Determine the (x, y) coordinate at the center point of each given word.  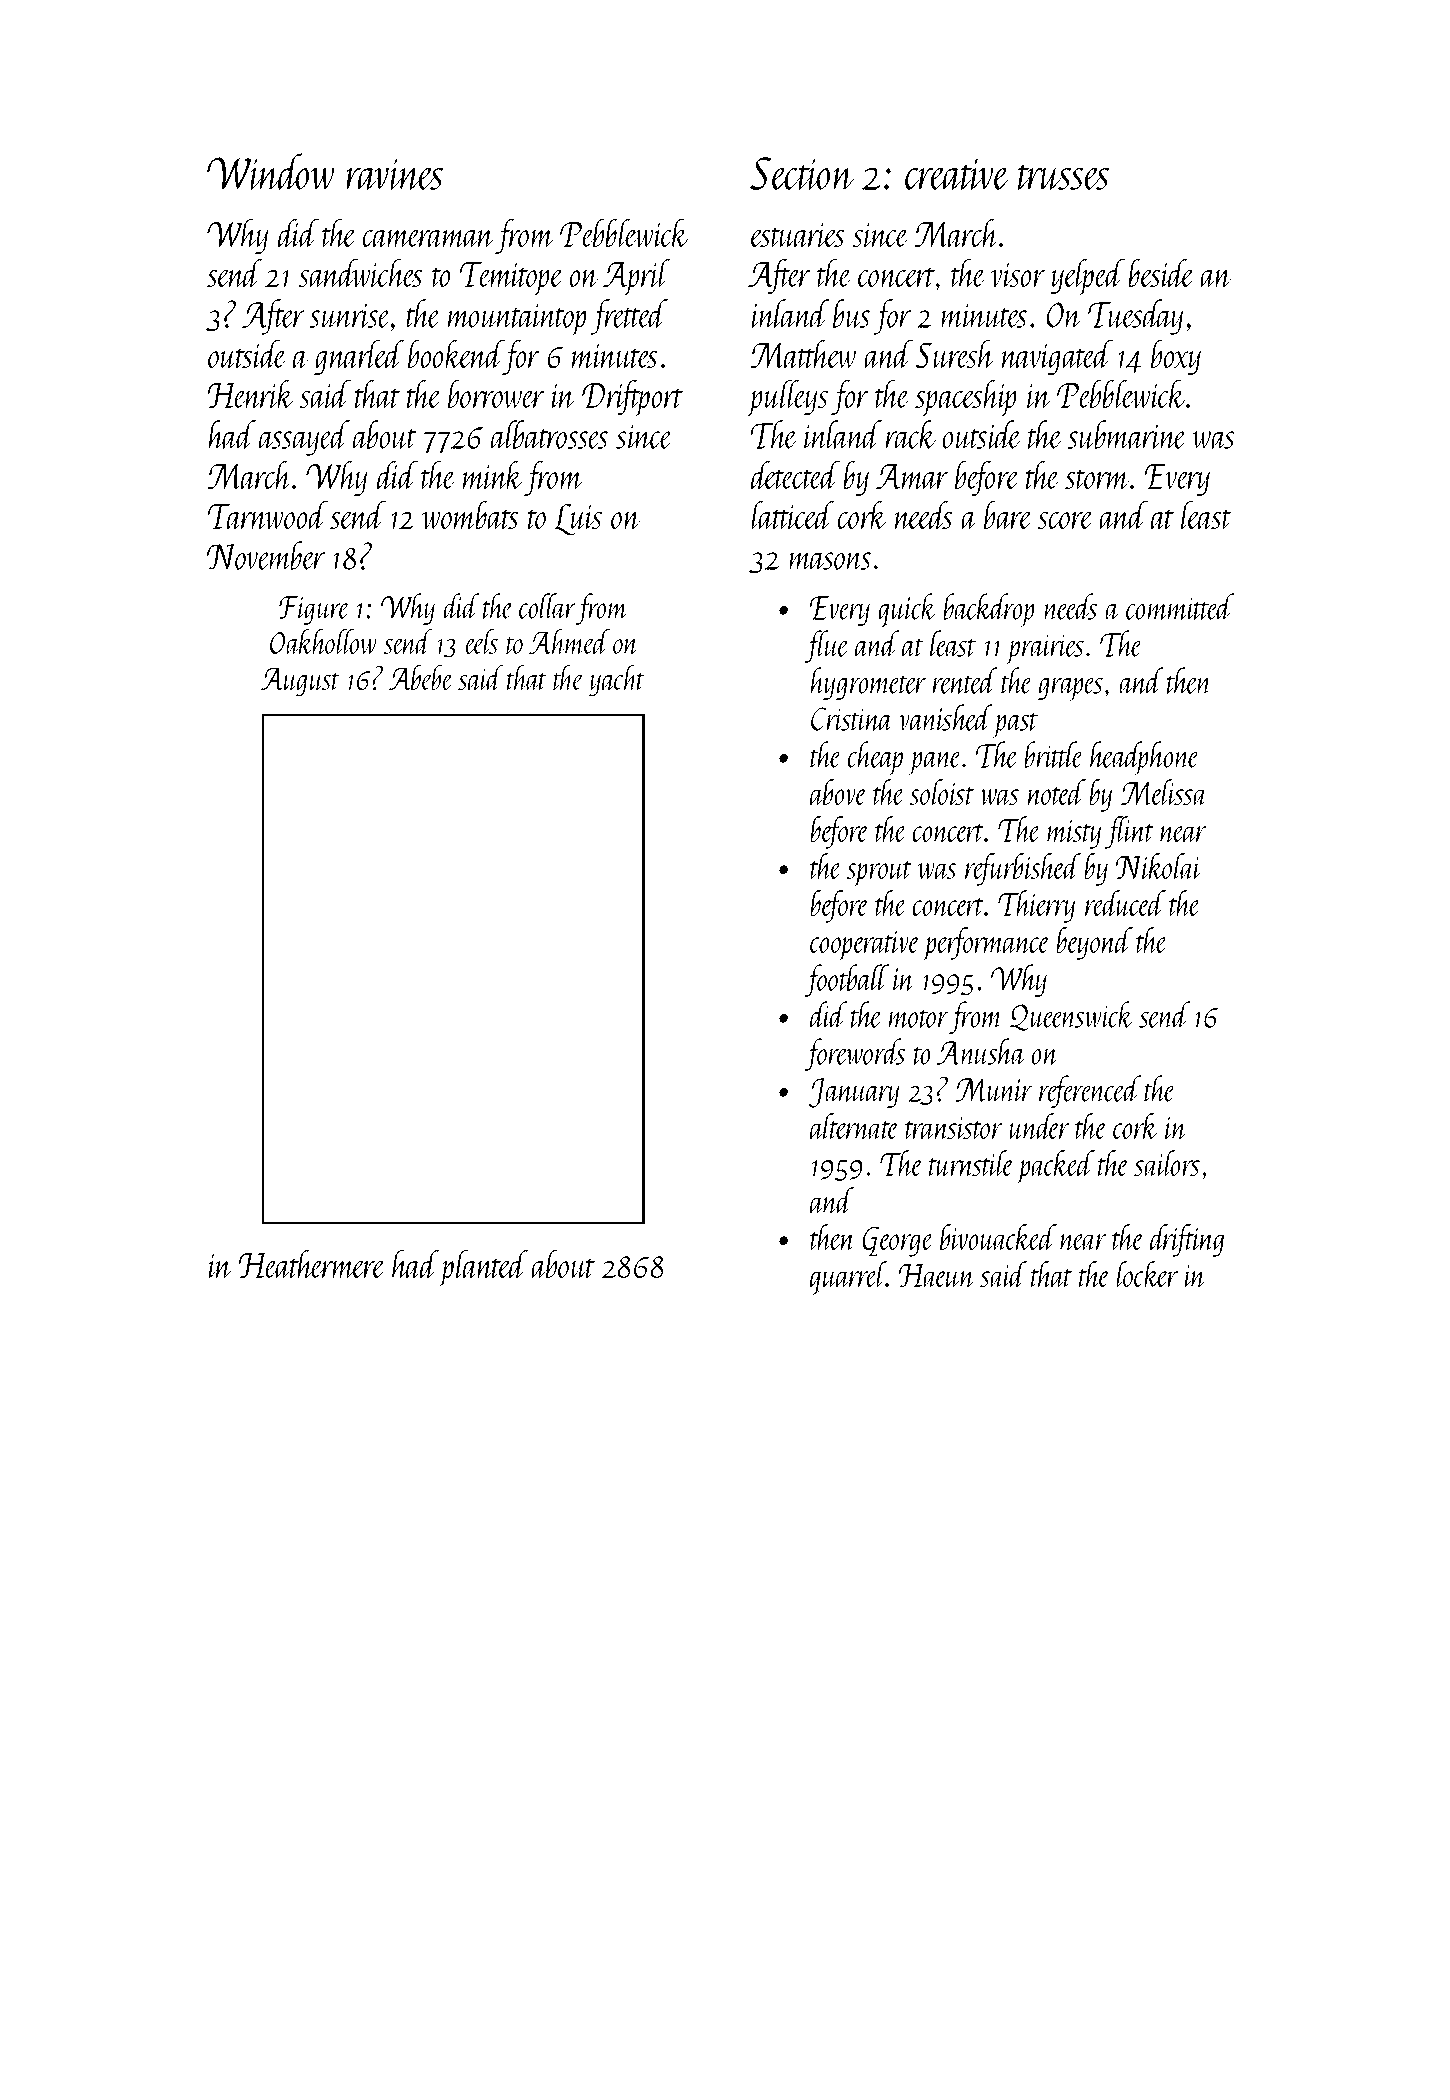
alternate (854, 1126)
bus (851, 313)
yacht (617, 680)
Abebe (420, 677)
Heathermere (311, 1264)
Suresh (955, 354)
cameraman (428, 239)
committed (1180, 606)
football (846, 980)
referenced (1090, 1091)
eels (481, 641)
